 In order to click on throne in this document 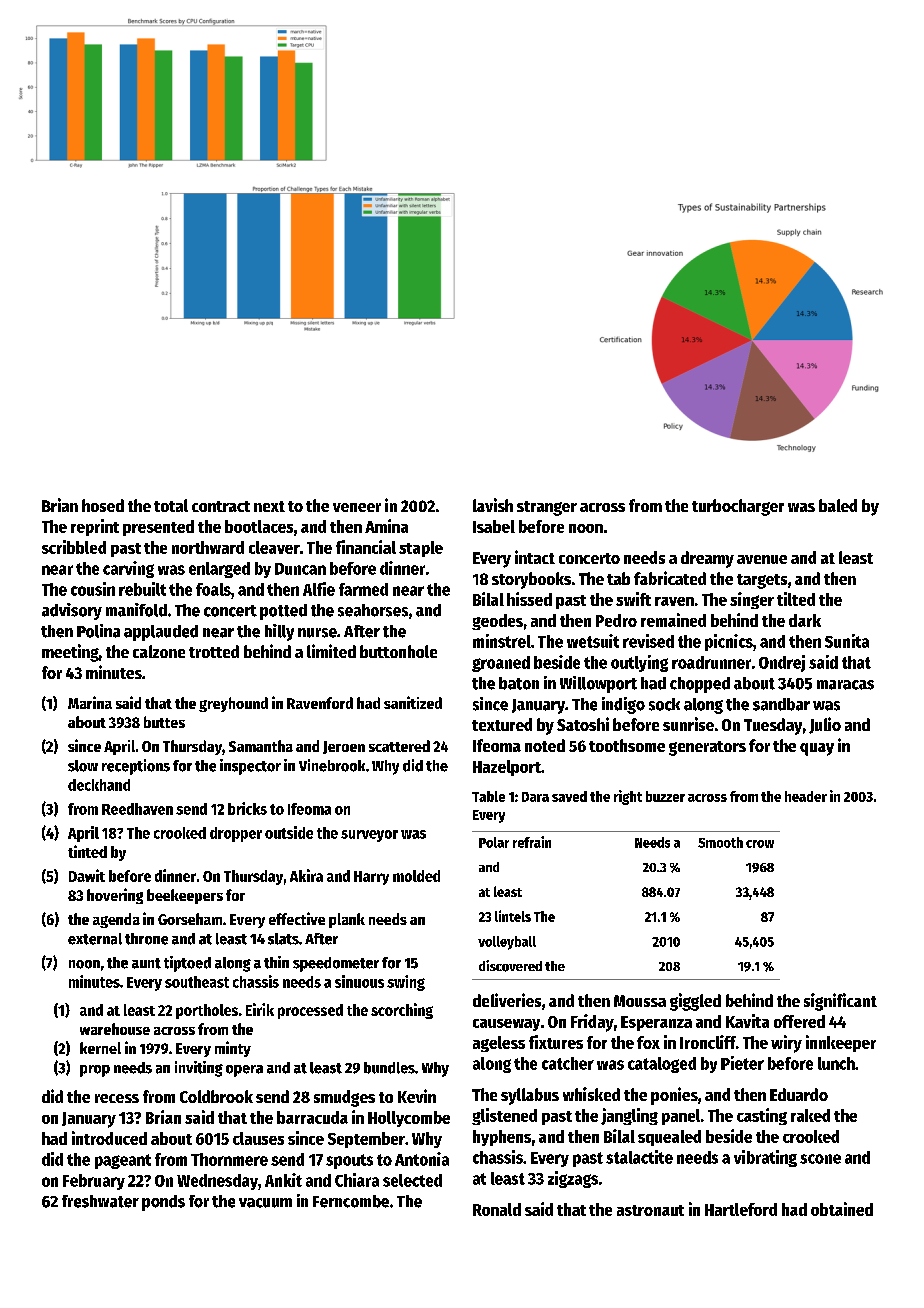, I will do `click(146, 939)`.
